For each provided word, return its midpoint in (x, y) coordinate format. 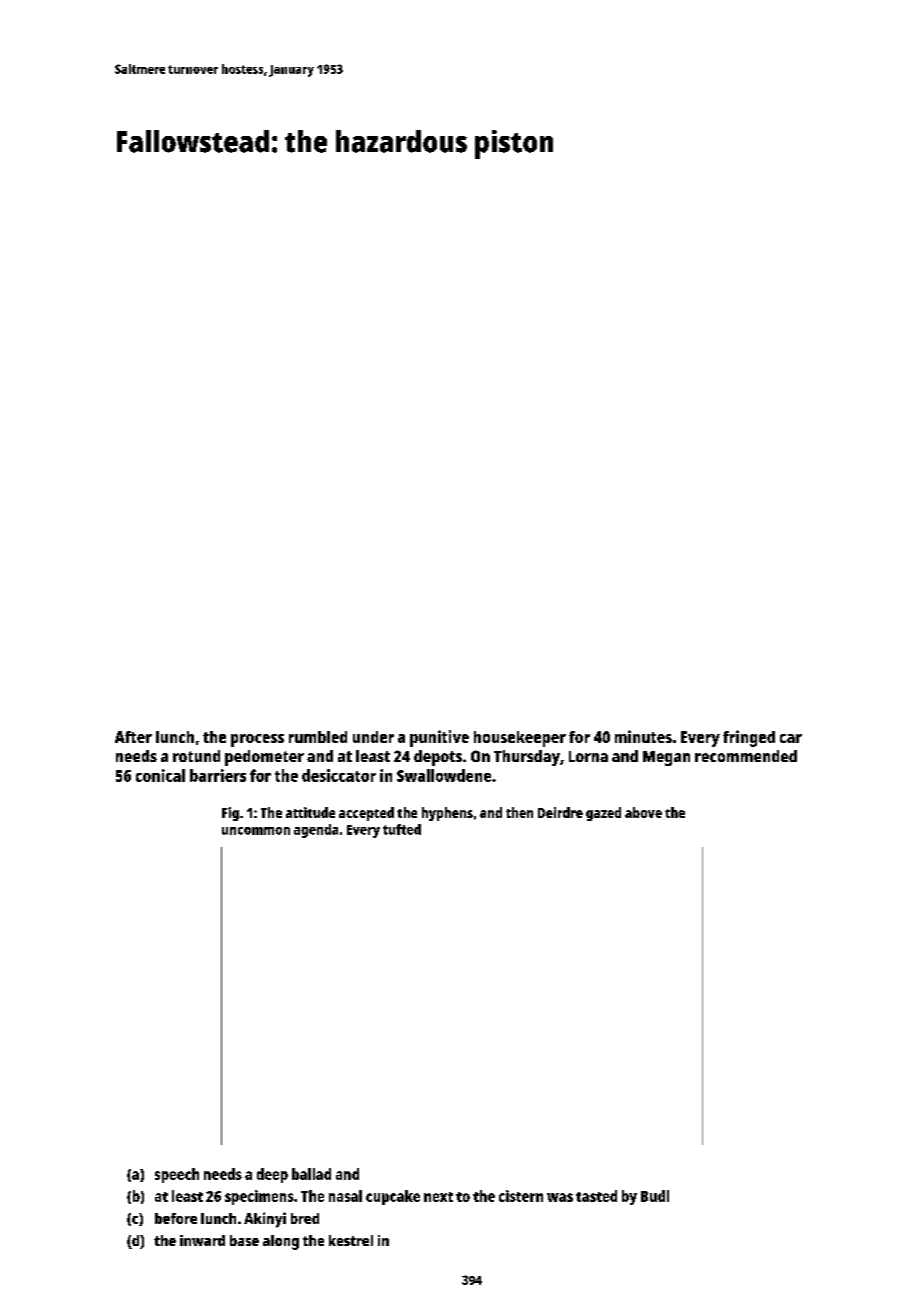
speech (177, 1175)
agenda (316, 831)
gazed (603, 814)
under (373, 737)
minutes (643, 736)
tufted (402, 829)
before (176, 1218)
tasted (596, 1196)
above (643, 812)
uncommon (256, 831)
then (519, 812)
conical (160, 775)
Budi (655, 1196)
